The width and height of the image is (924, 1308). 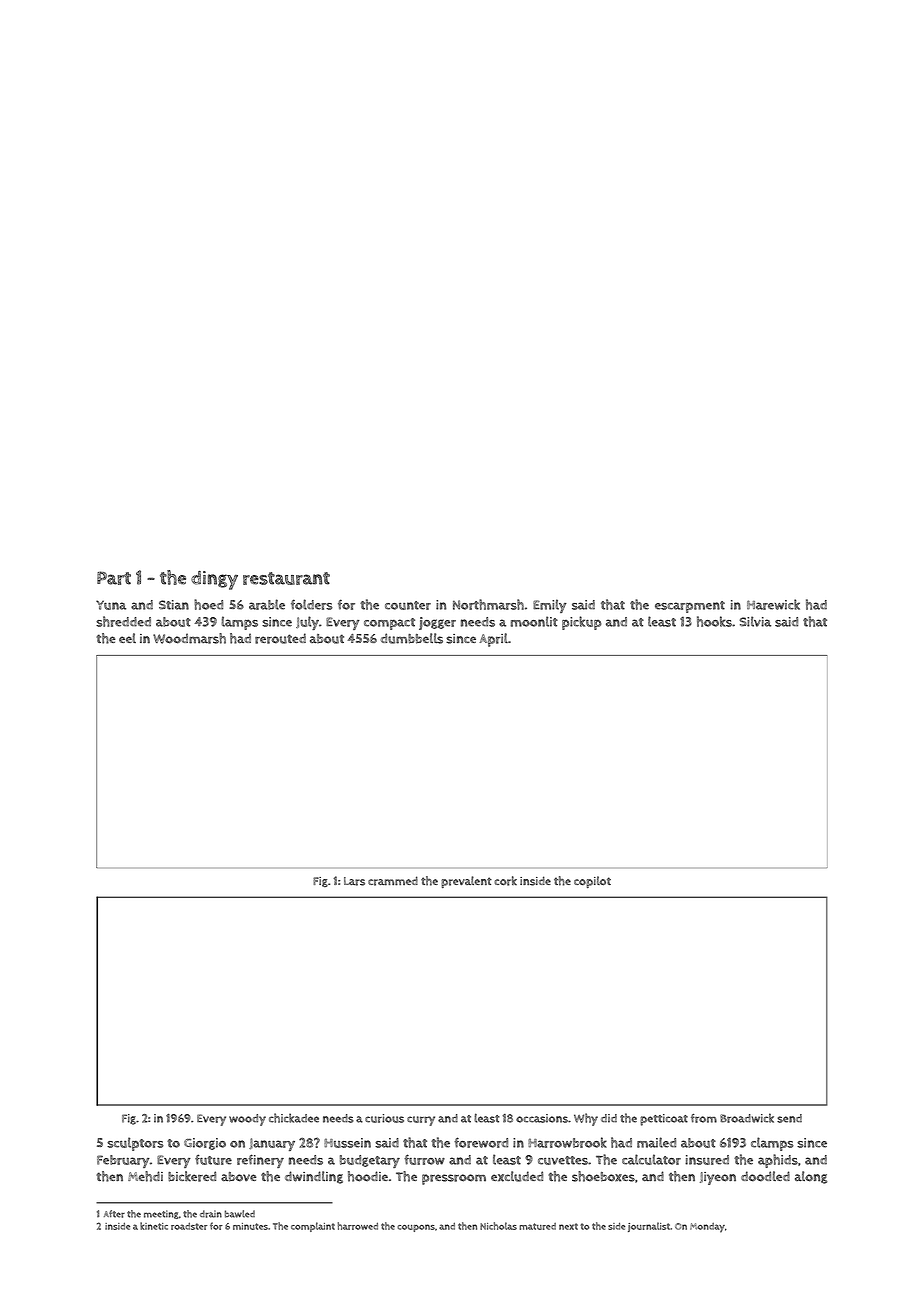 I want to click on woody, so click(x=247, y=1120).
